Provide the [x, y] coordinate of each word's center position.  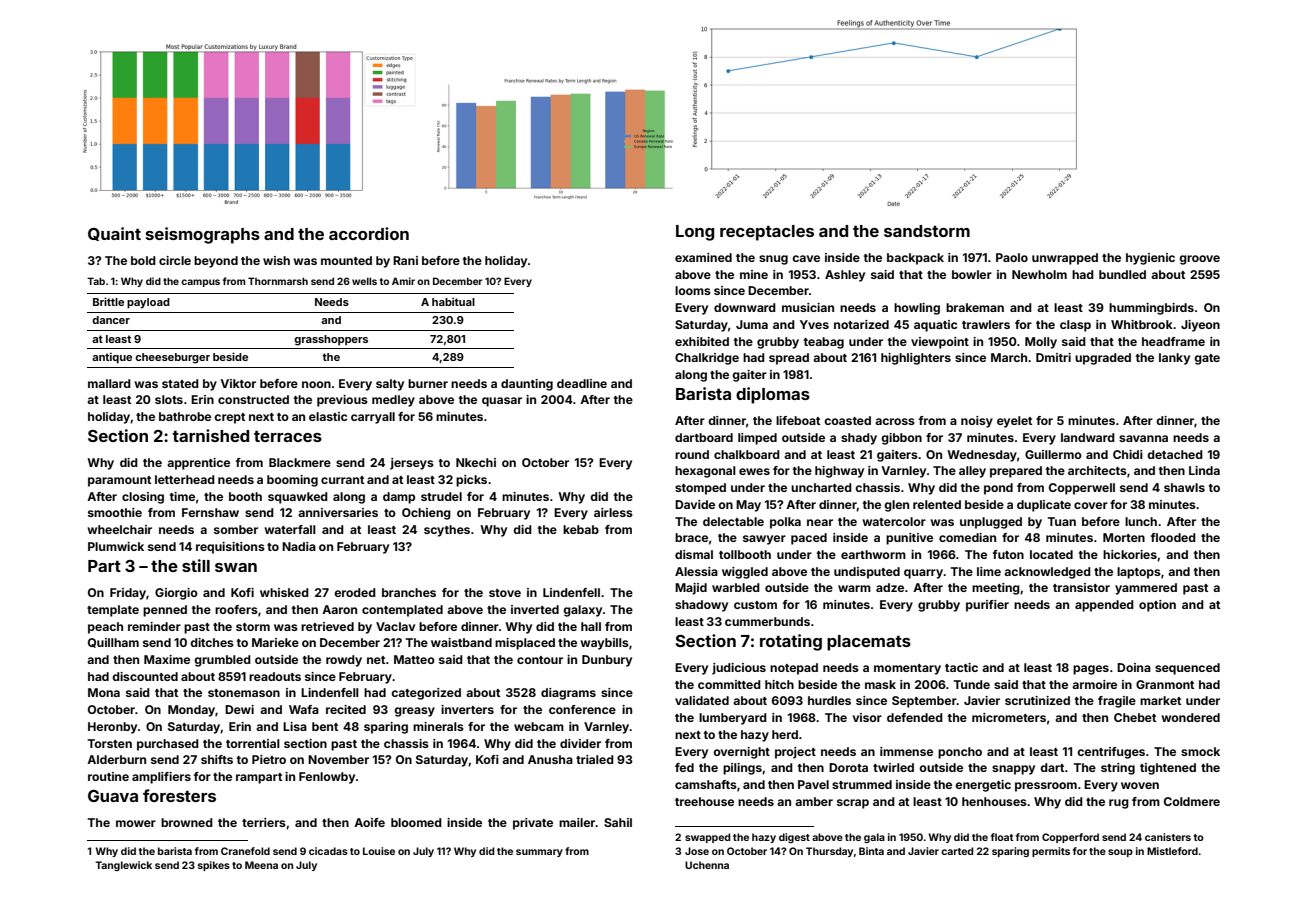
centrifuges [1111, 753]
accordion [369, 233]
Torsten [110, 743]
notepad [794, 669]
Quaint [114, 234]
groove [1199, 260]
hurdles [829, 700]
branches [409, 592]
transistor [1081, 587]
